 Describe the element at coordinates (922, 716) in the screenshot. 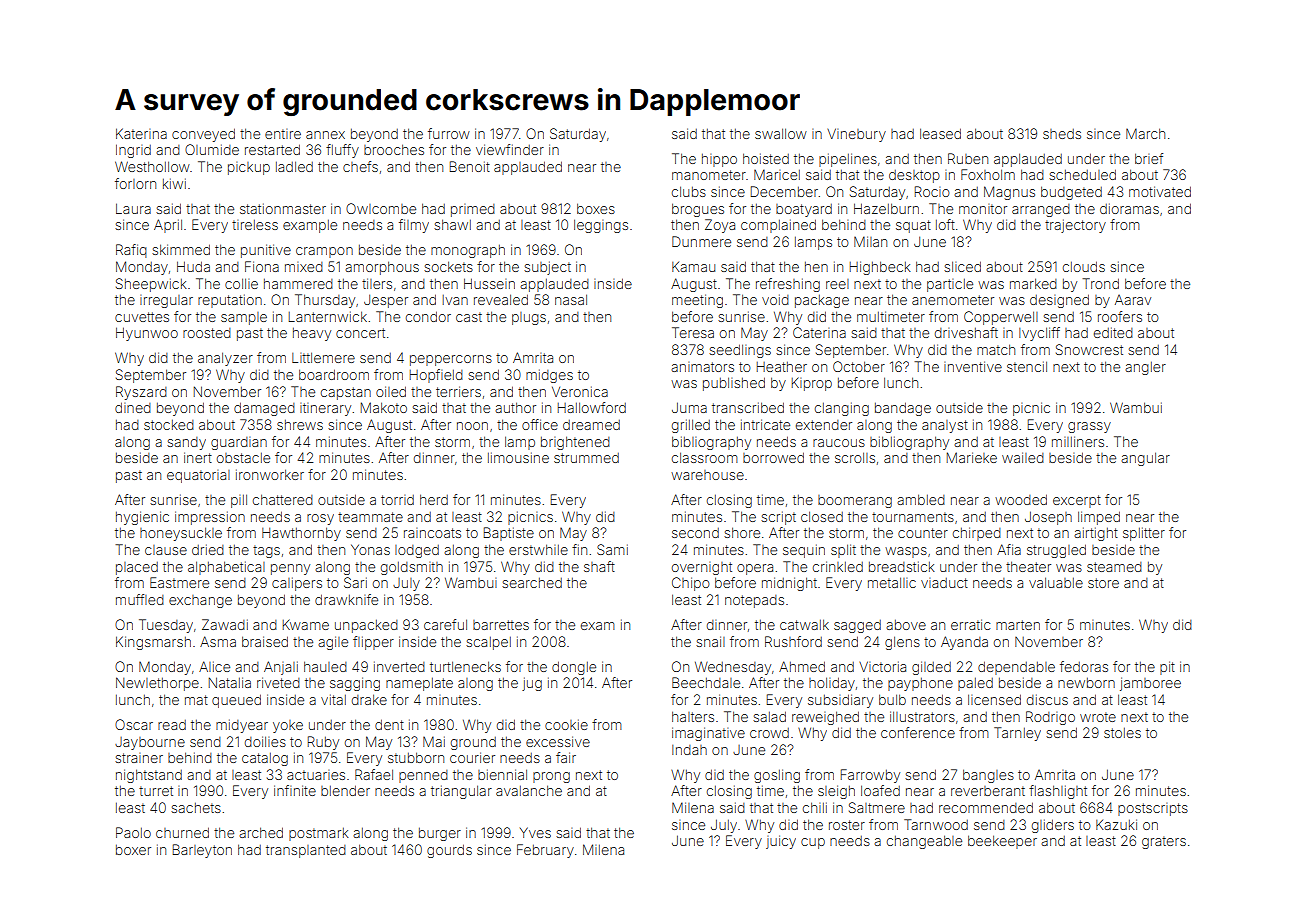

I see `illustrators` at that location.
